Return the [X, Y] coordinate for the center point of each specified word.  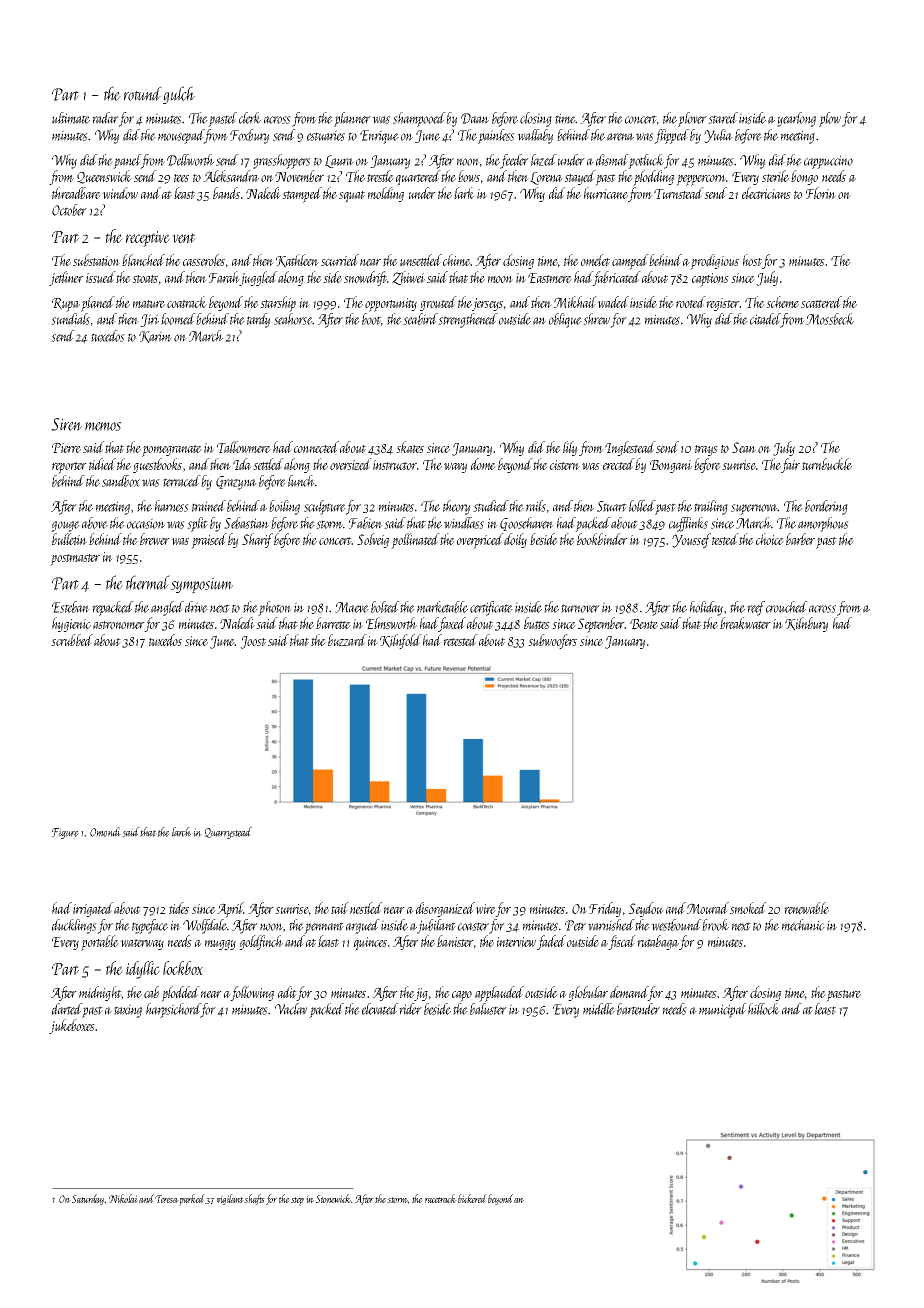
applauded [499, 994]
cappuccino [828, 162]
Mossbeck [830, 319]
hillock [764, 1009]
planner [352, 119]
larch [181, 832]
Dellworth [190, 160]
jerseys [487, 304]
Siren [66, 424]
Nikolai [123, 1198]
